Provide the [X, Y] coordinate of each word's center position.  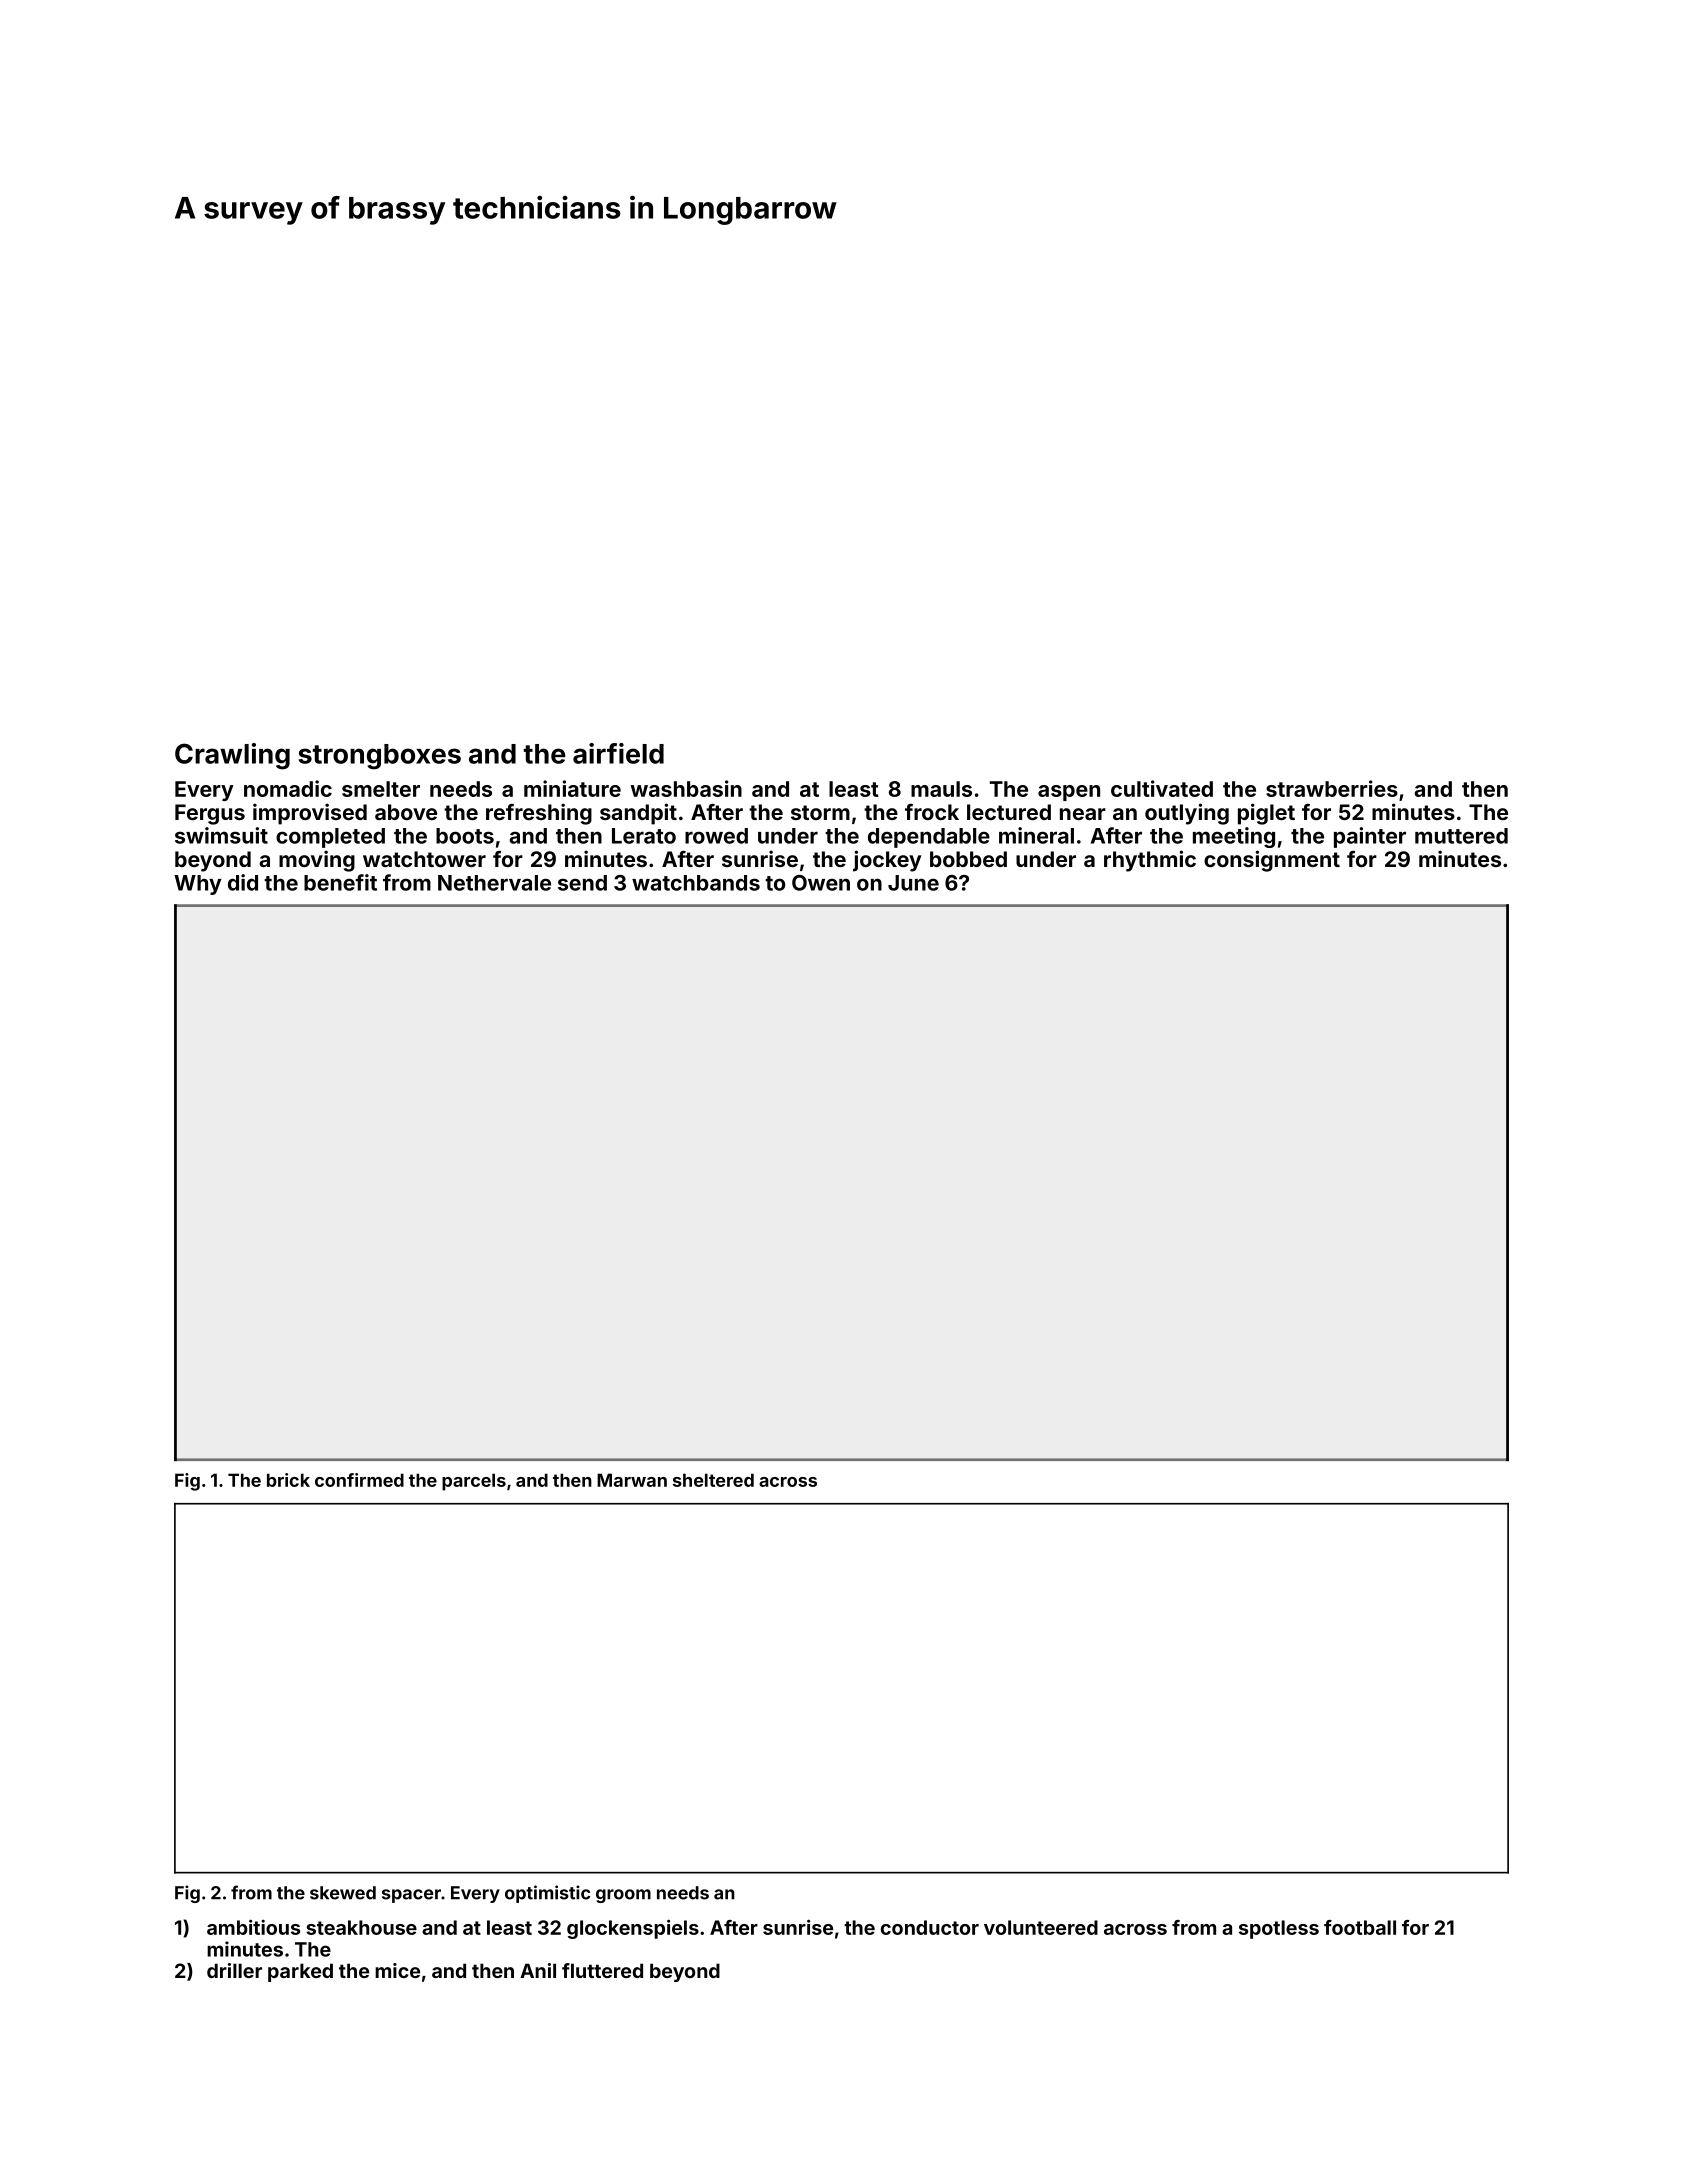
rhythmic [1150, 861]
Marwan [632, 1480]
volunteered [1041, 1927]
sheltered [713, 1480]
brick [288, 1480]
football [1360, 1927]
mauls [941, 789]
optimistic [547, 1894]
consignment [1272, 861]
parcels [474, 1482]
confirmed [359, 1480]
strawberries [1332, 788]
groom [623, 1896]
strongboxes [380, 757]
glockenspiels [633, 1929]
